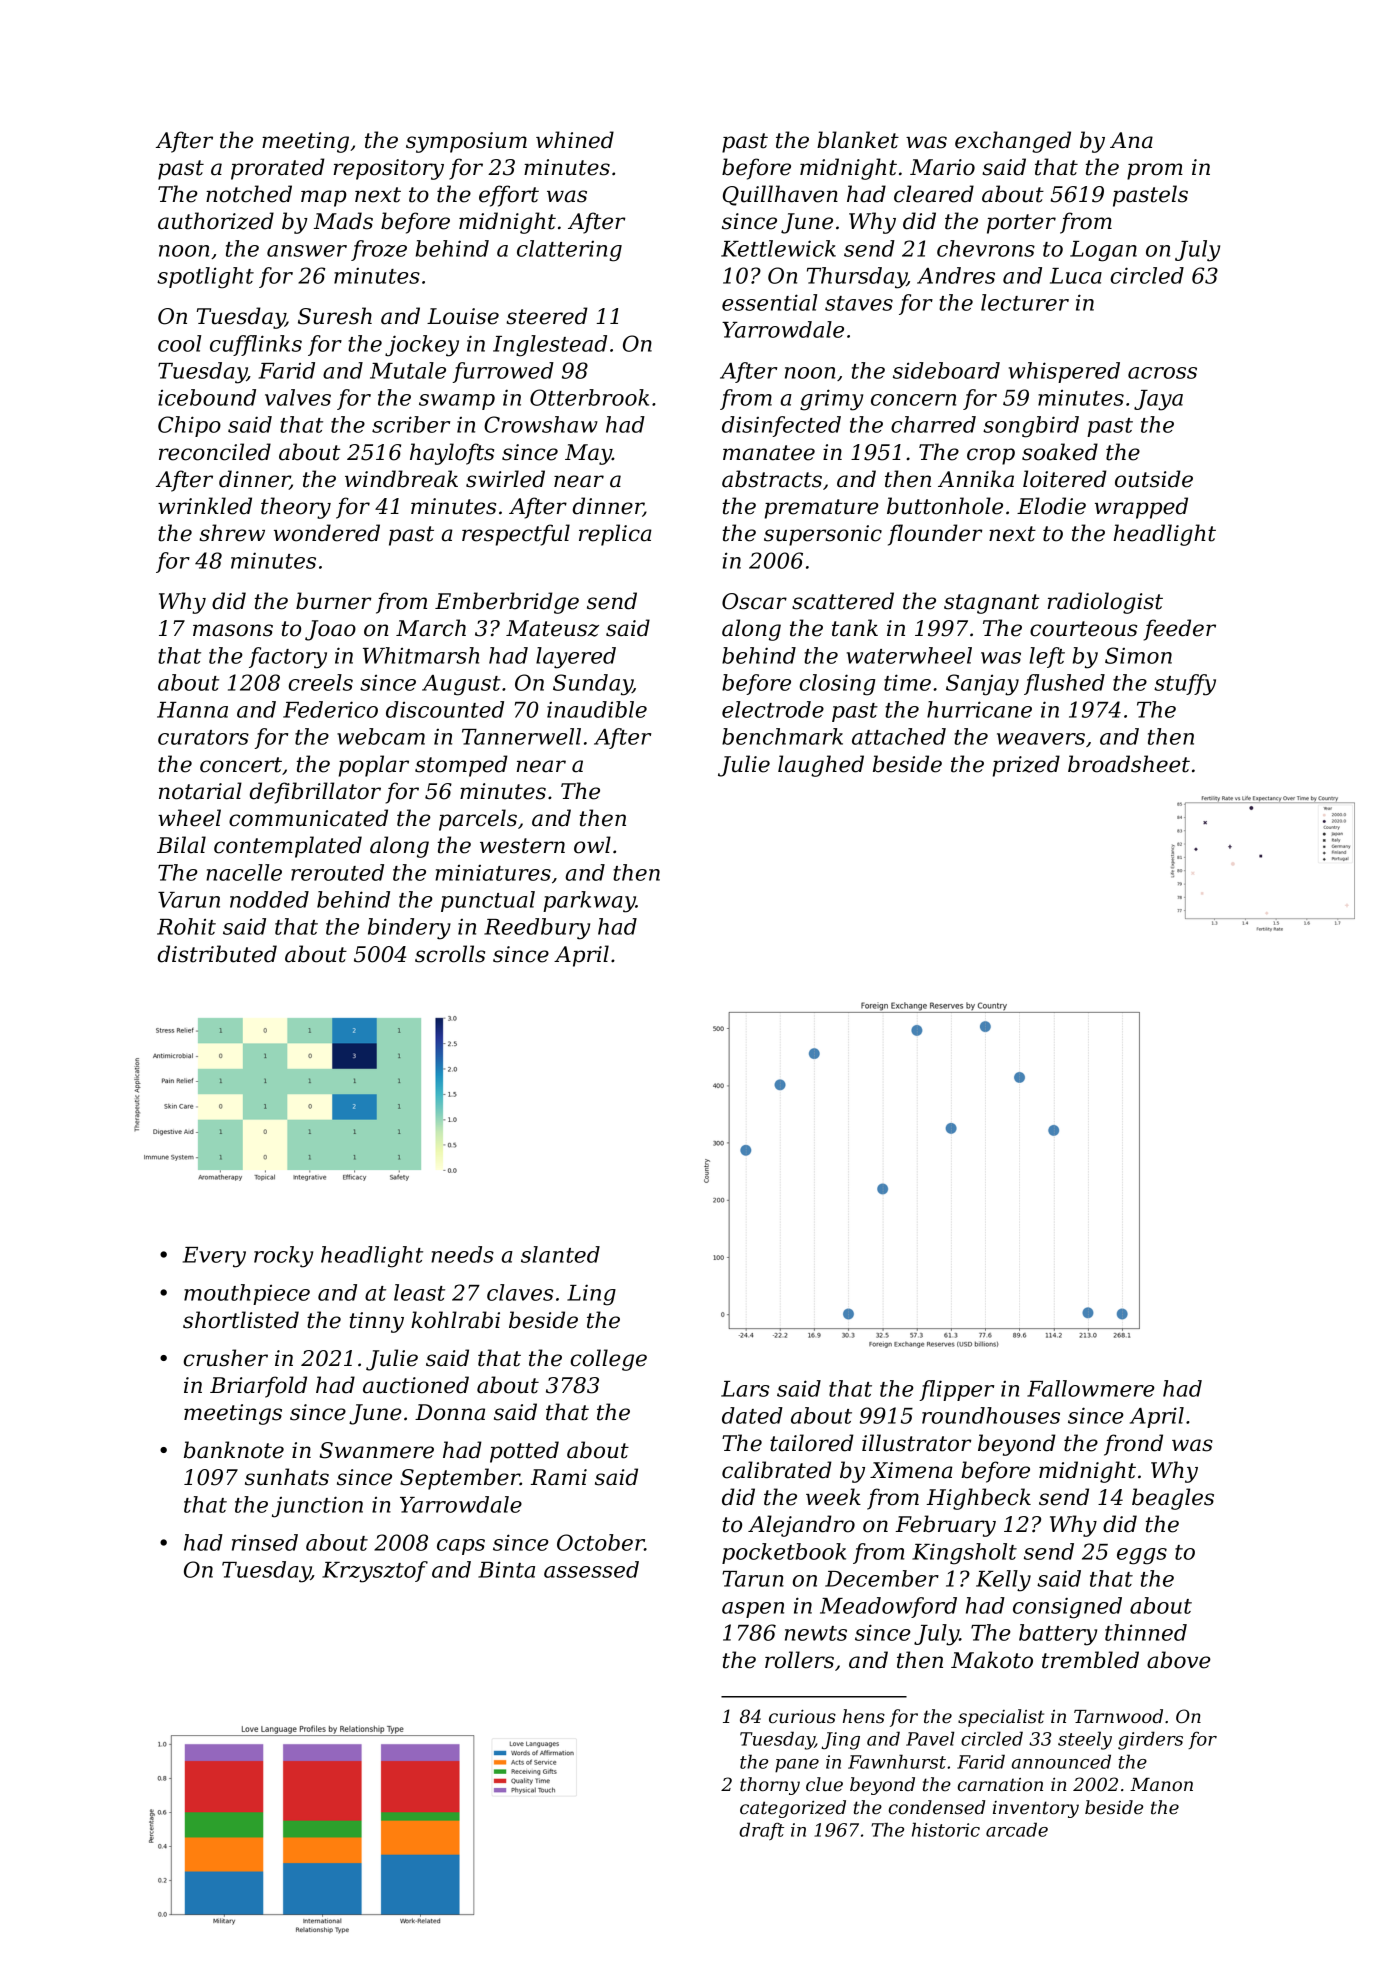 This screenshot has height=1969, width=1386. I want to click on prom, so click(1155, 171).
